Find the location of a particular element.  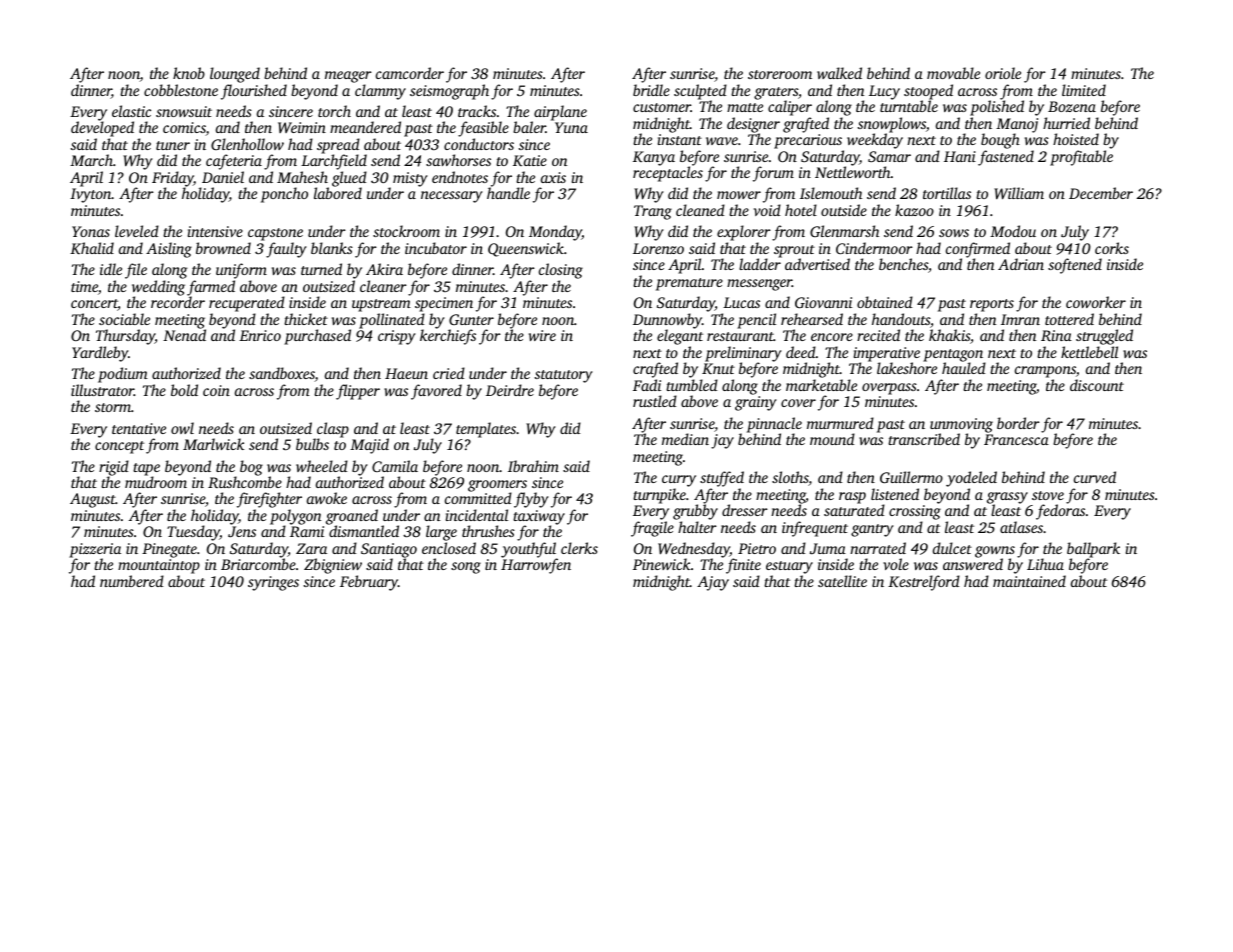

turned is located at coordinates (321, 269).
